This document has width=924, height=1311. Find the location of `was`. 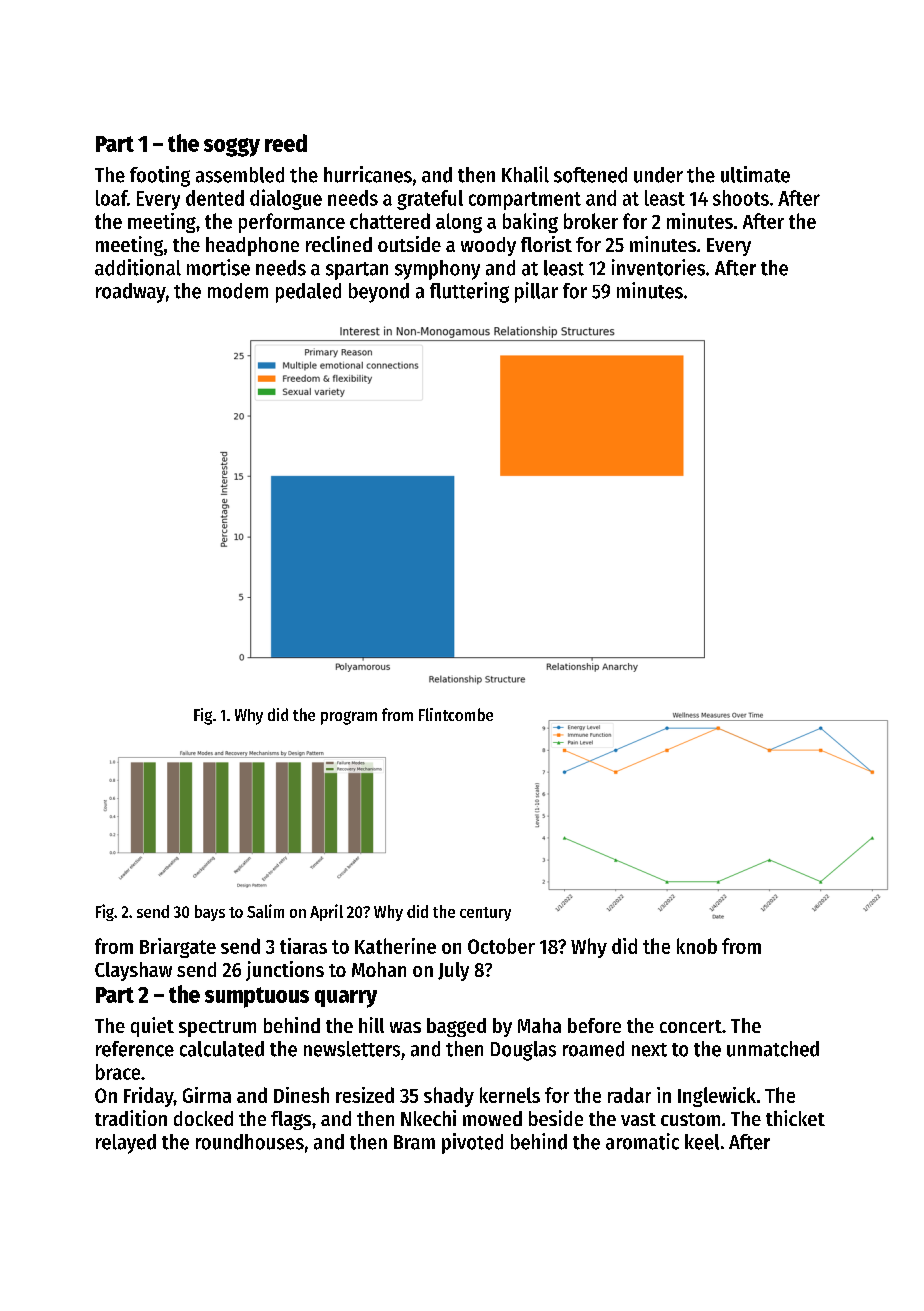

was is located at coordinates (405, 1027).
